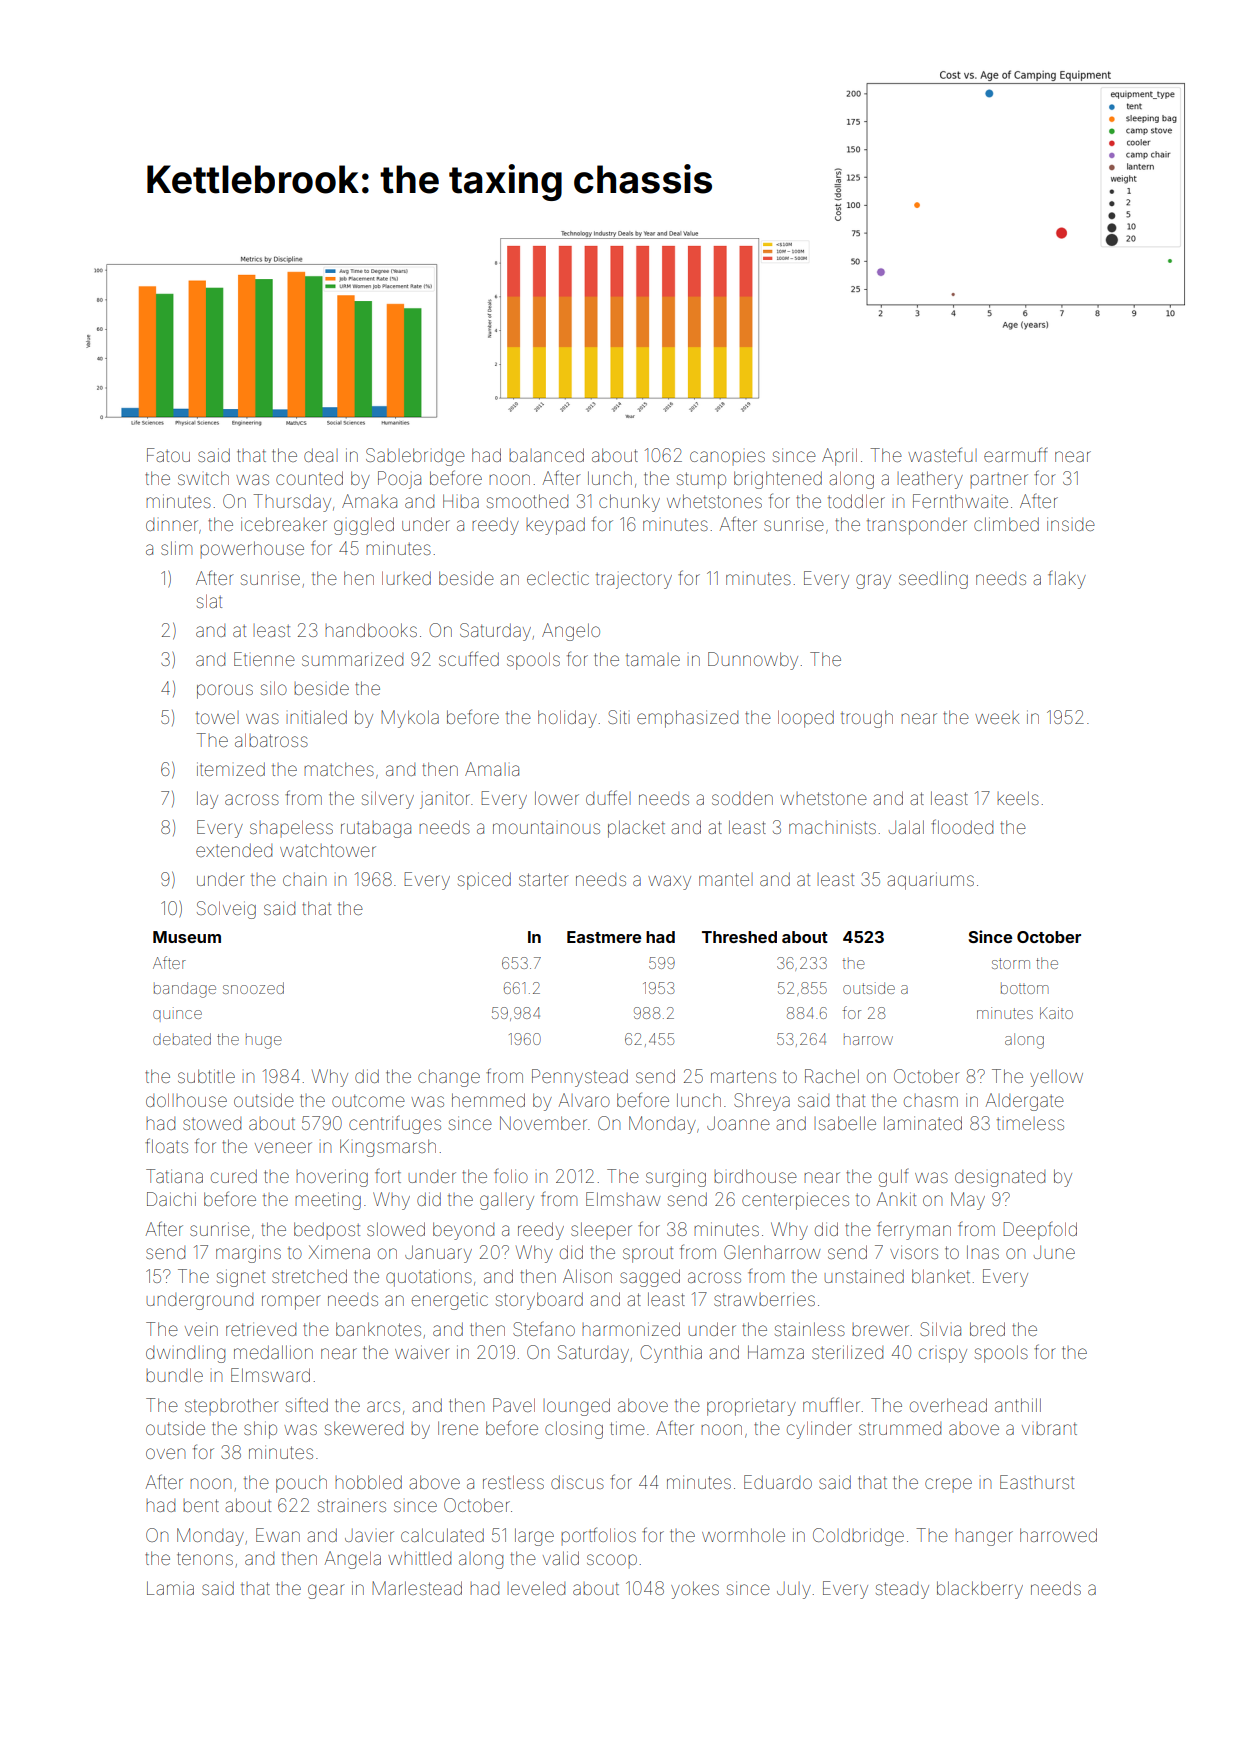 This screenshot has height=1761, width=1245. What do you see at coordinates (248, 1254) in the screenshot?
I see `margins` at bounding box center [248, 1254].
